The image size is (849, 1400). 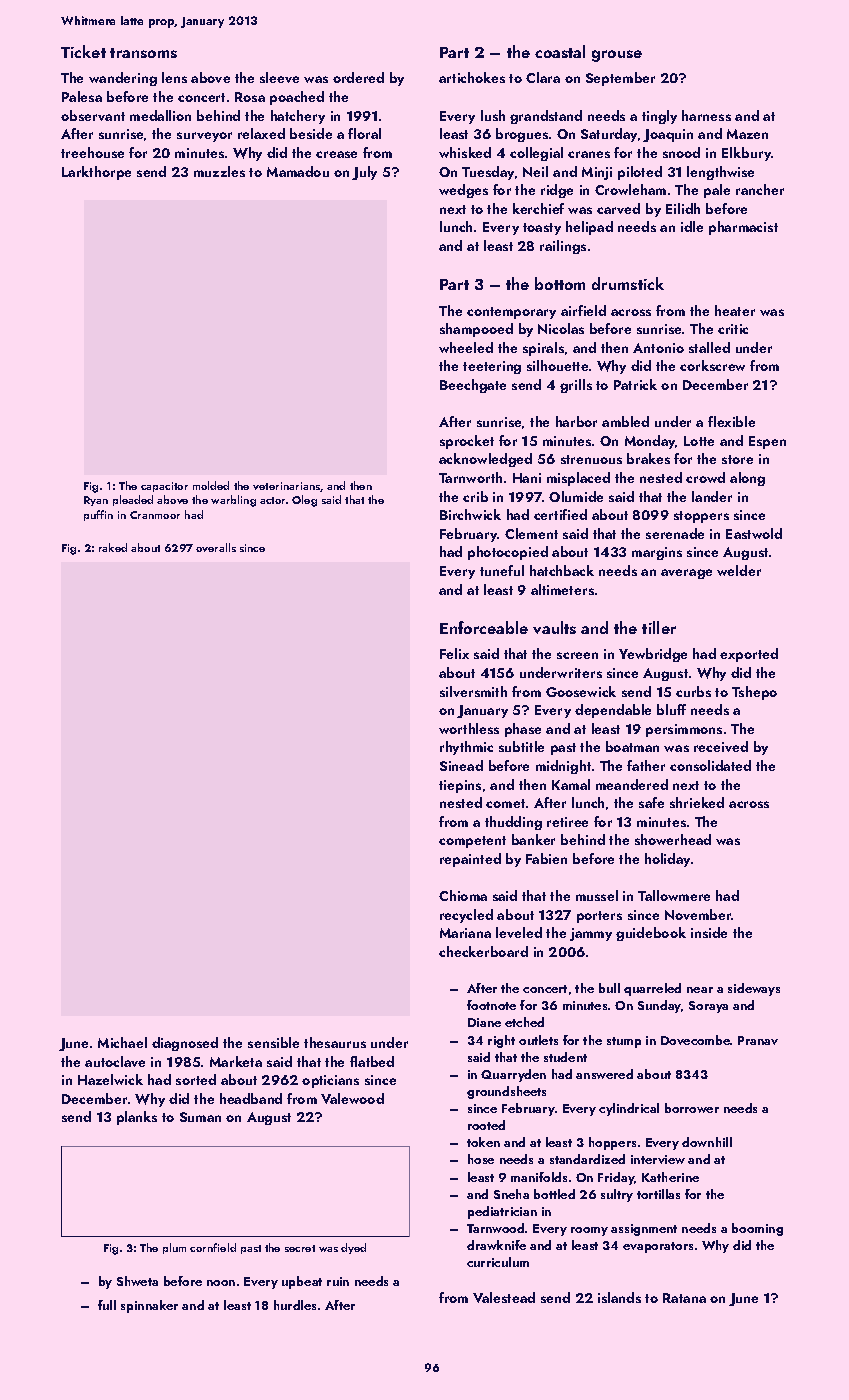 I want to click on veterinarians, so click(x=287, y=487).
